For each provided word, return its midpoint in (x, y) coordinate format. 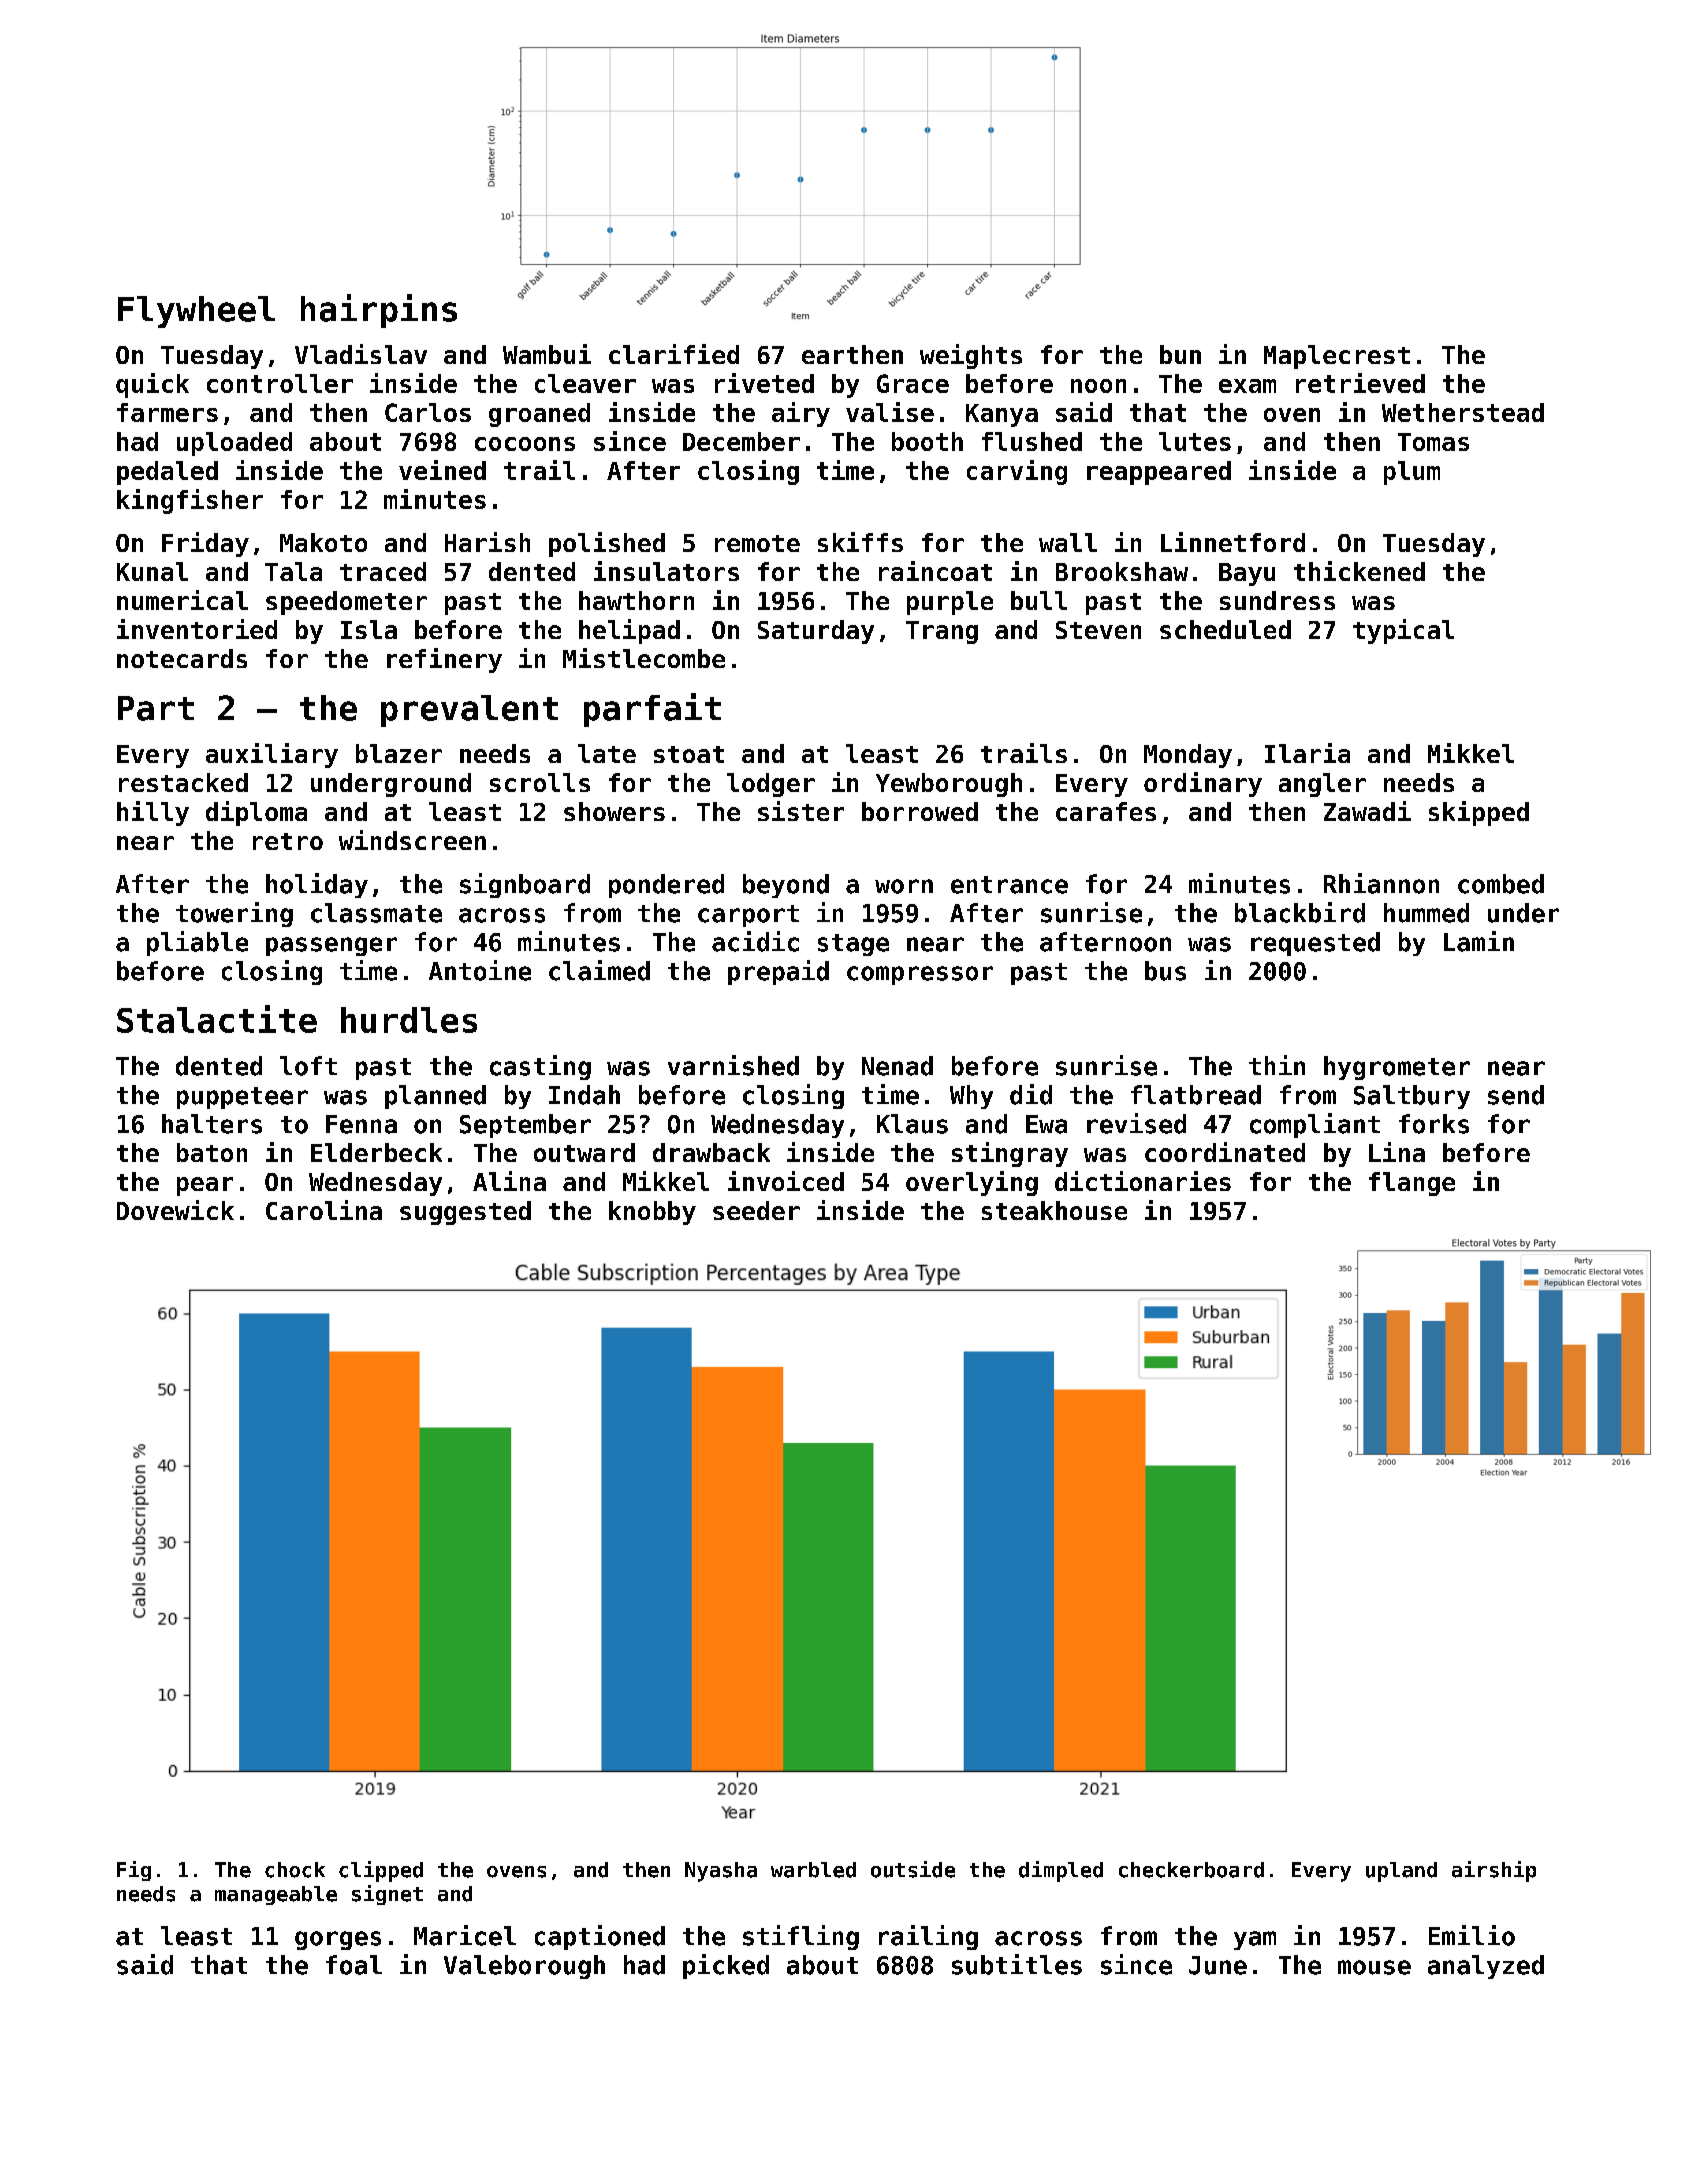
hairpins (379, 311)
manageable (276, 1895)
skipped (1479, 813)
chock (295, 1870)
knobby (652, 1213)
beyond (786, 886)
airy (801, 414)
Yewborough (949, 785)
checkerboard (1191, 1870)
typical (1403, 631)
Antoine (480, 970)
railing (928, 1937)
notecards (182, 658)
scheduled (1225, 629)
